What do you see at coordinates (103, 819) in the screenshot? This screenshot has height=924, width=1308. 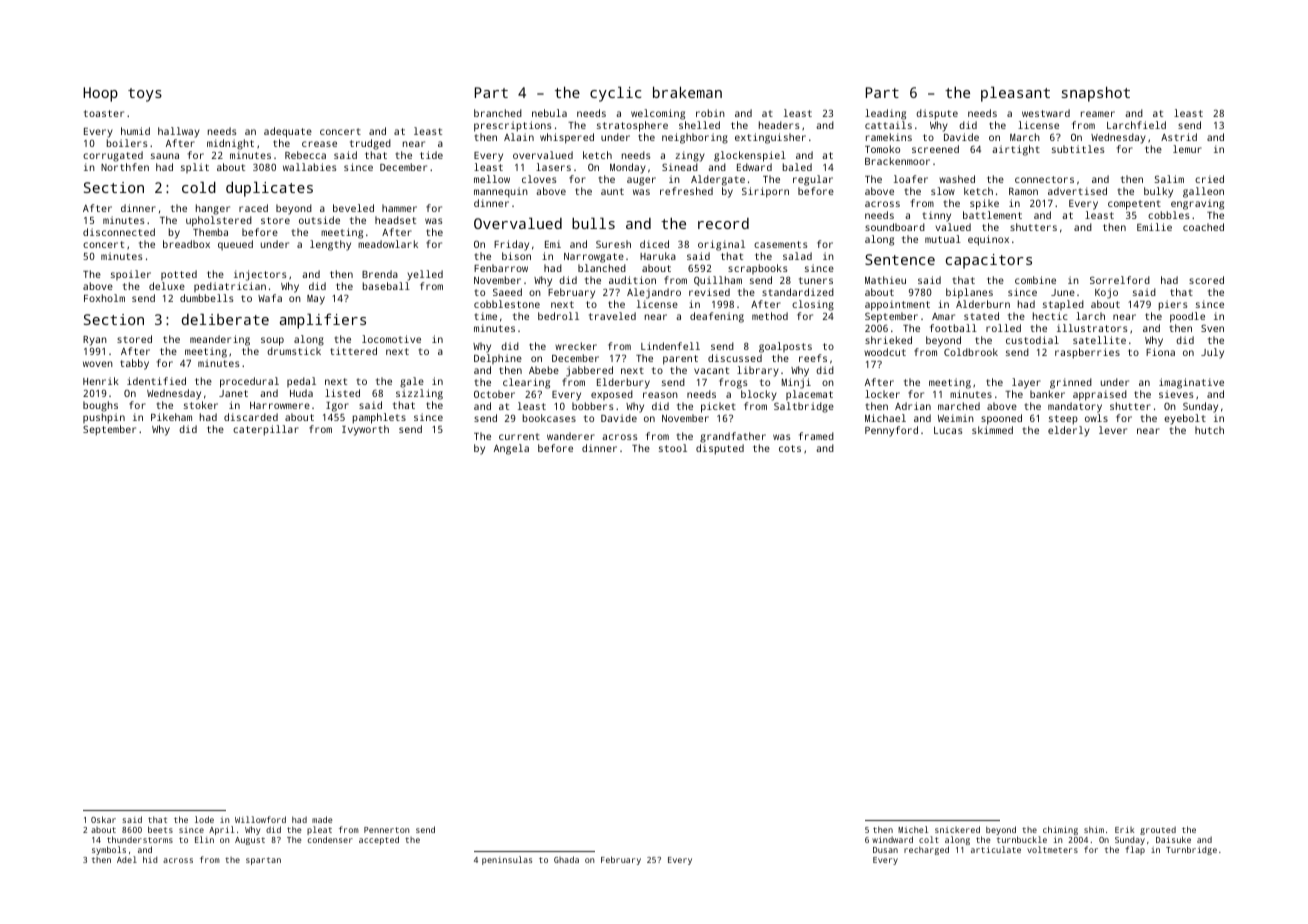 I see `Oskar` at bounding box center [103, 819].
